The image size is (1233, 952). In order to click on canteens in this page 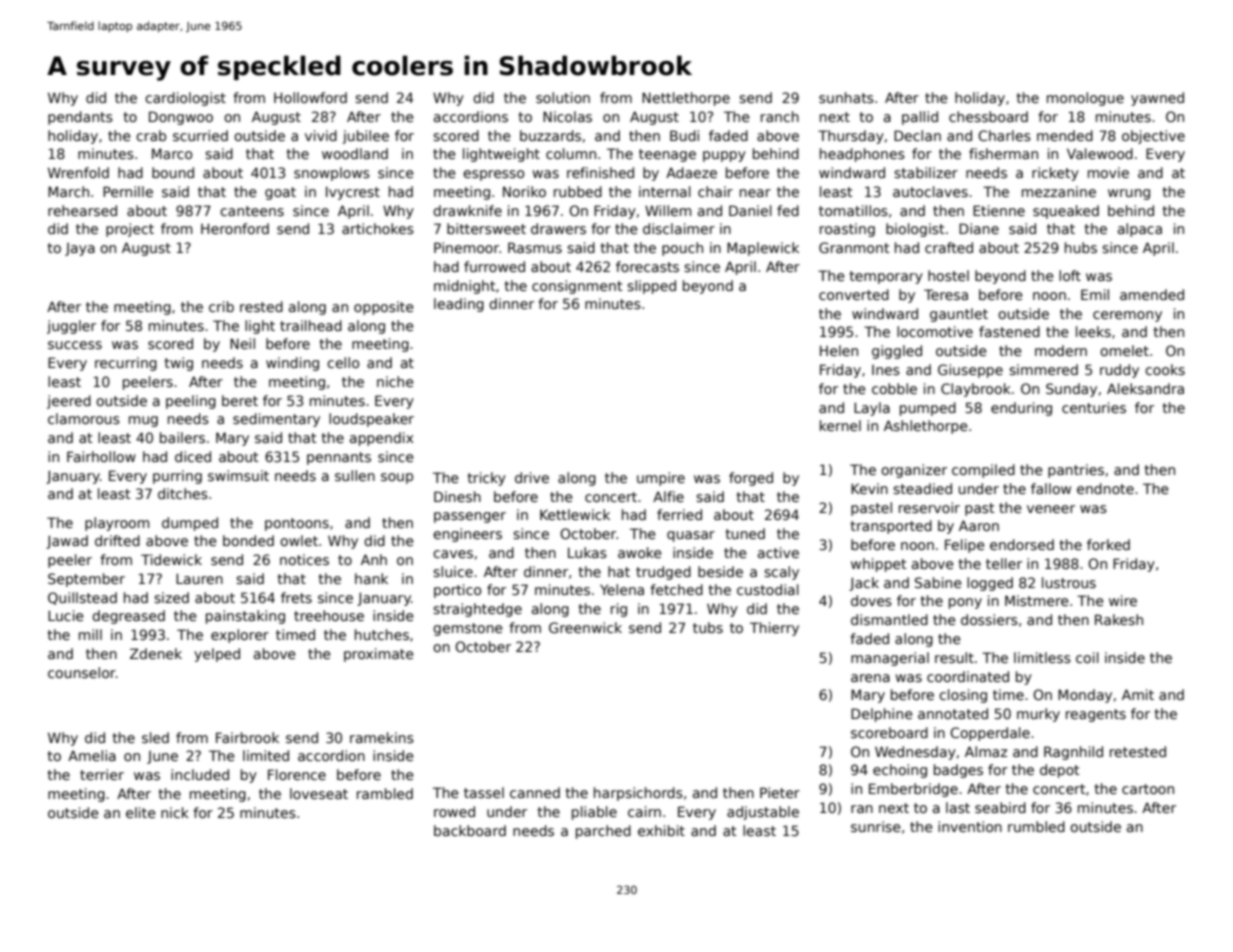, I will do `click(252, 211)`.
